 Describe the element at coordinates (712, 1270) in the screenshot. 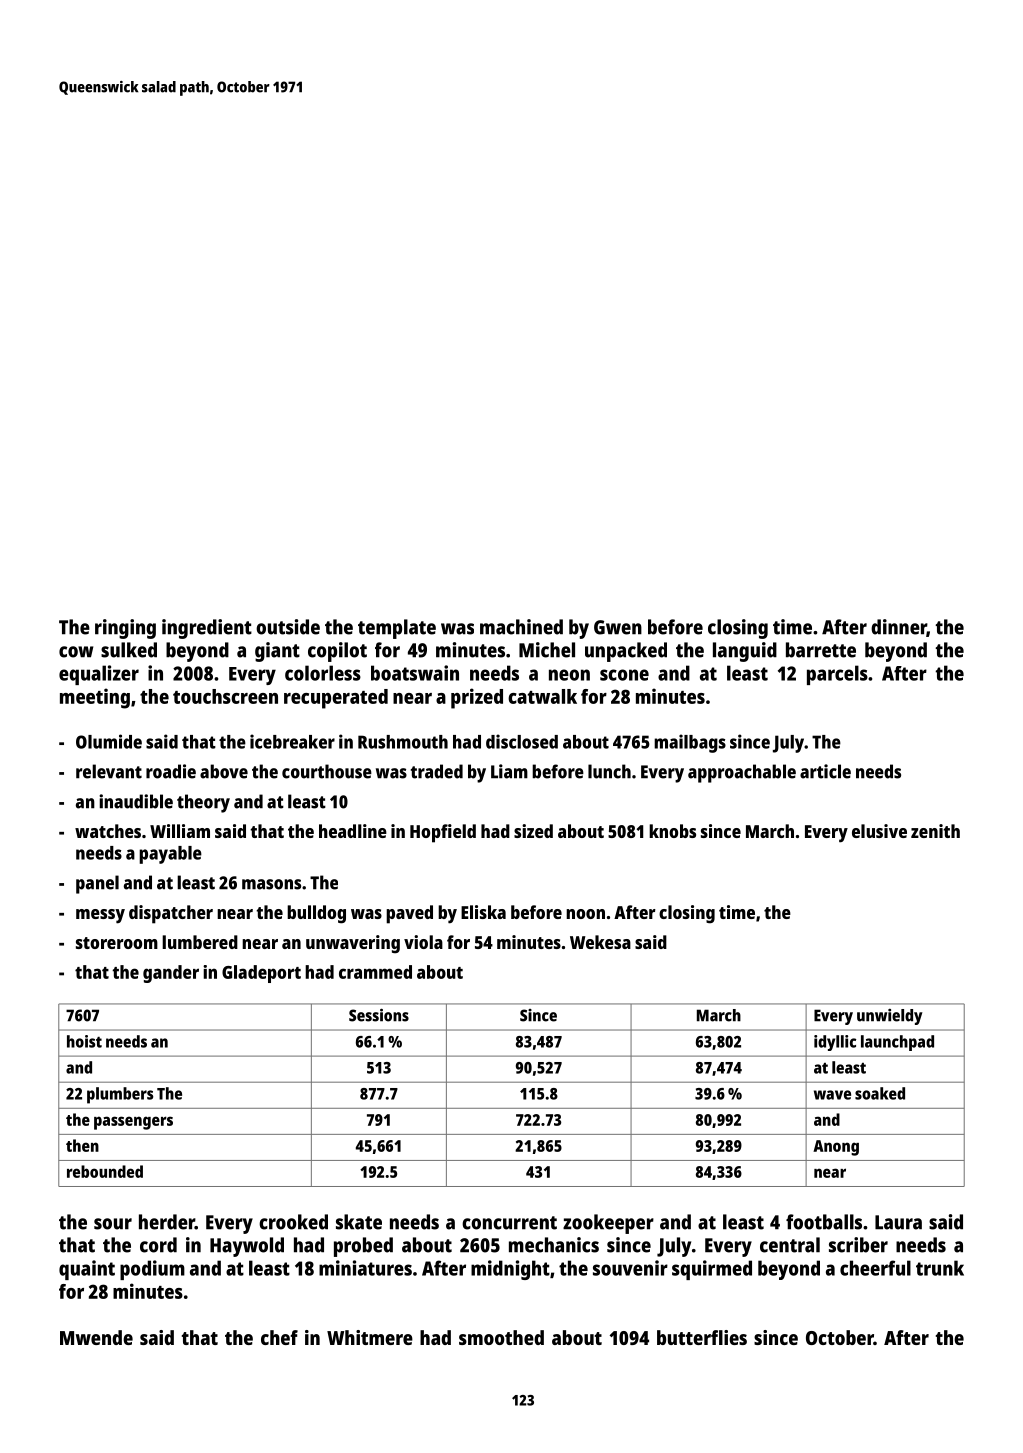

I see `squirmed` at that location.
